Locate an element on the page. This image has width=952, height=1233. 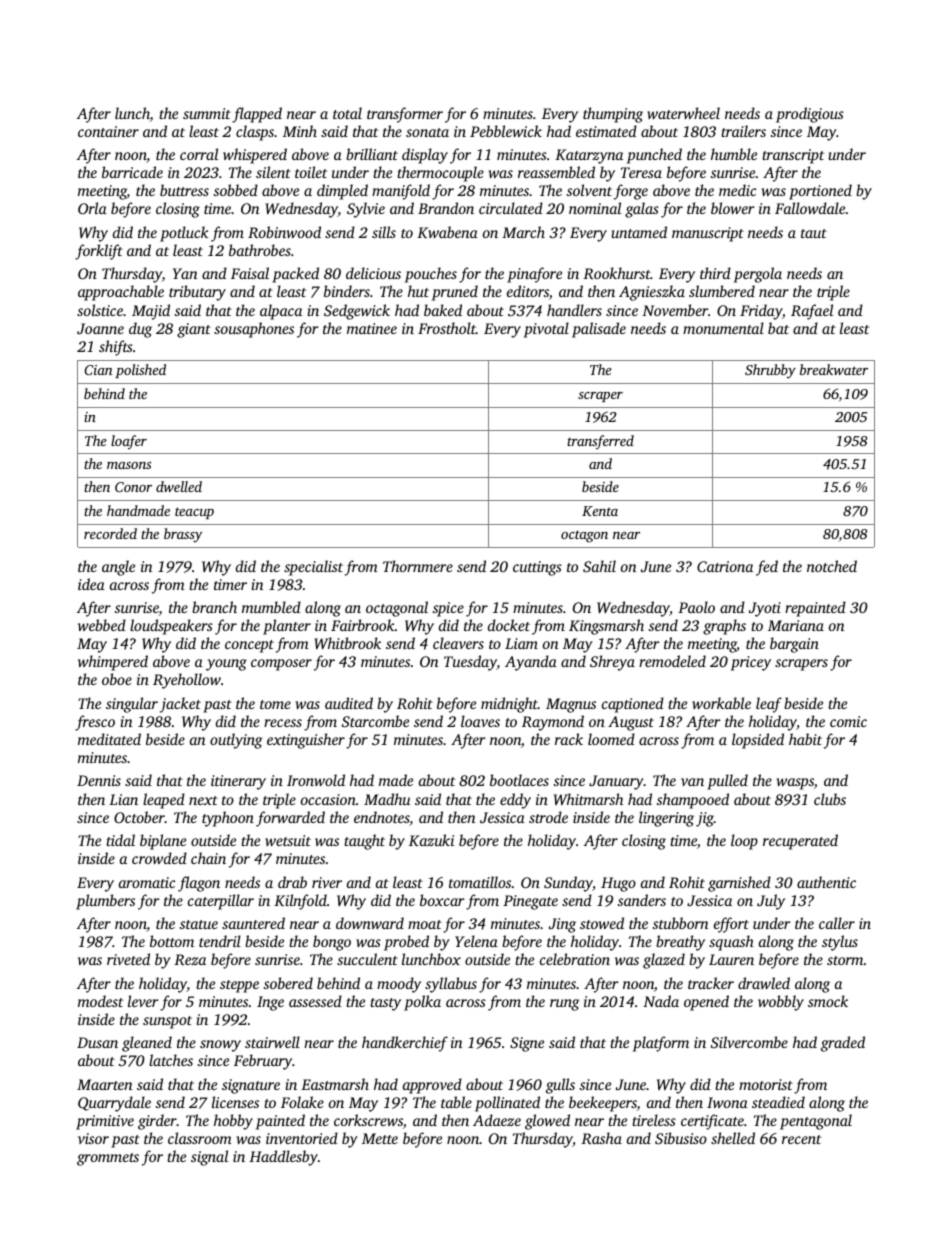
bathrobes is located at coordinates (260, 250).
